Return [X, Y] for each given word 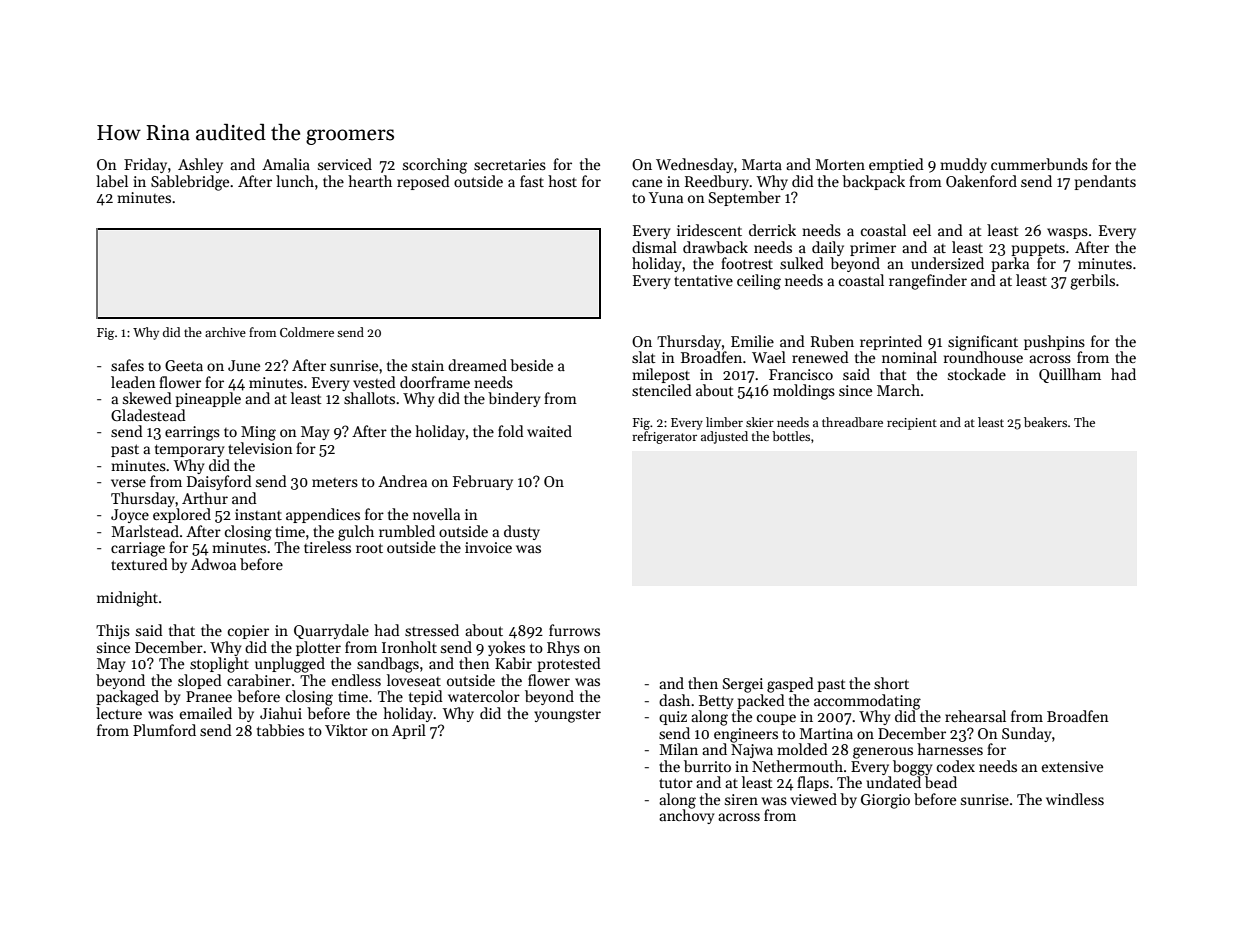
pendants [1105, 182]
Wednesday [694, 165]
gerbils [1092, 282]
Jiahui [281, 713]
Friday [145, 165]
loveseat [414, 680]
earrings [192, 433]
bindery [514, 399]
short [891, 683]
